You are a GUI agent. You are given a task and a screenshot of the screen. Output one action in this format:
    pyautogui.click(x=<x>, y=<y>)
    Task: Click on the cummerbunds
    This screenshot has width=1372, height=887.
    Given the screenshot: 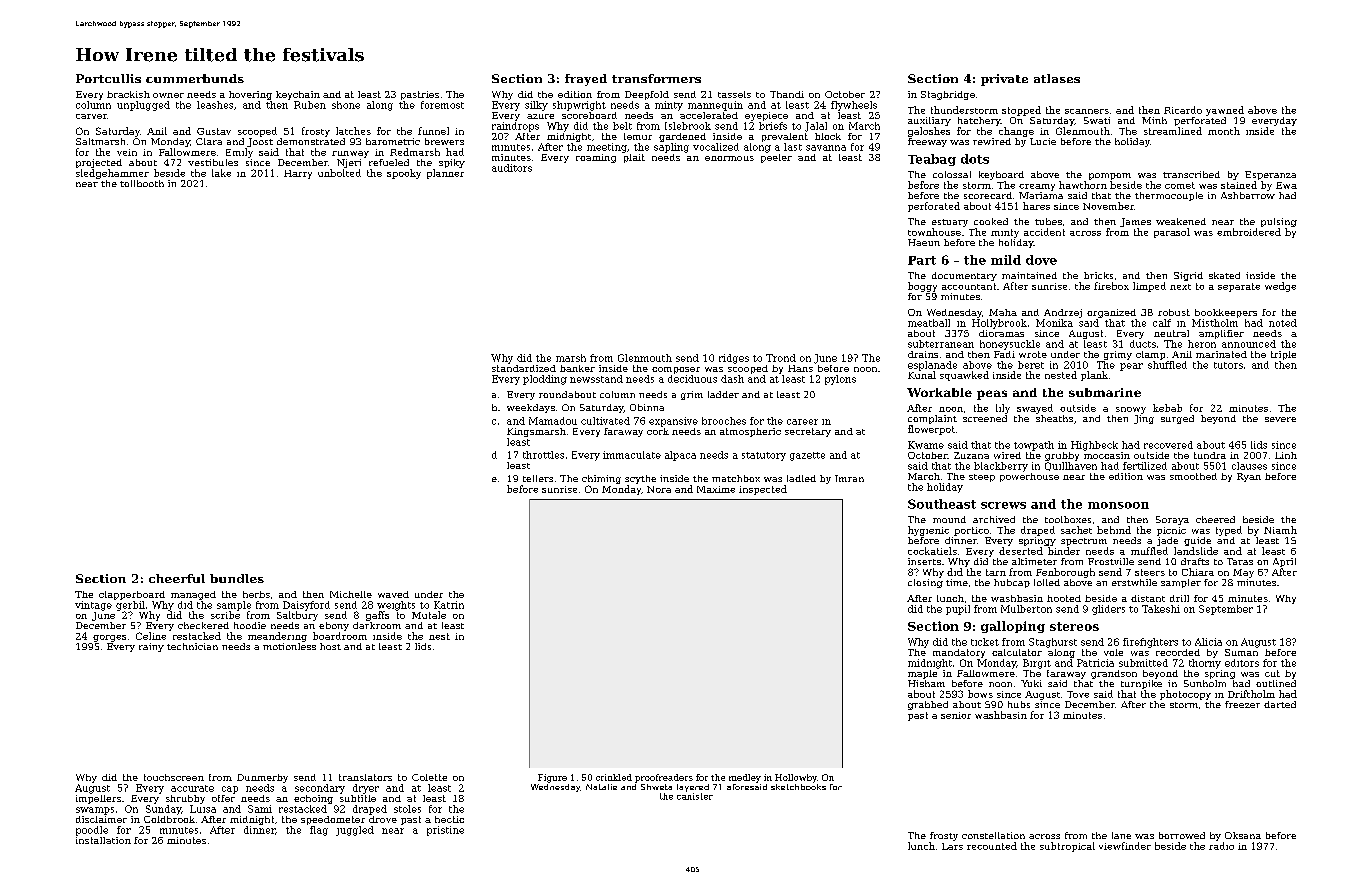 What is the action you would take?
    pyautogui.click(x=195, y=78)
